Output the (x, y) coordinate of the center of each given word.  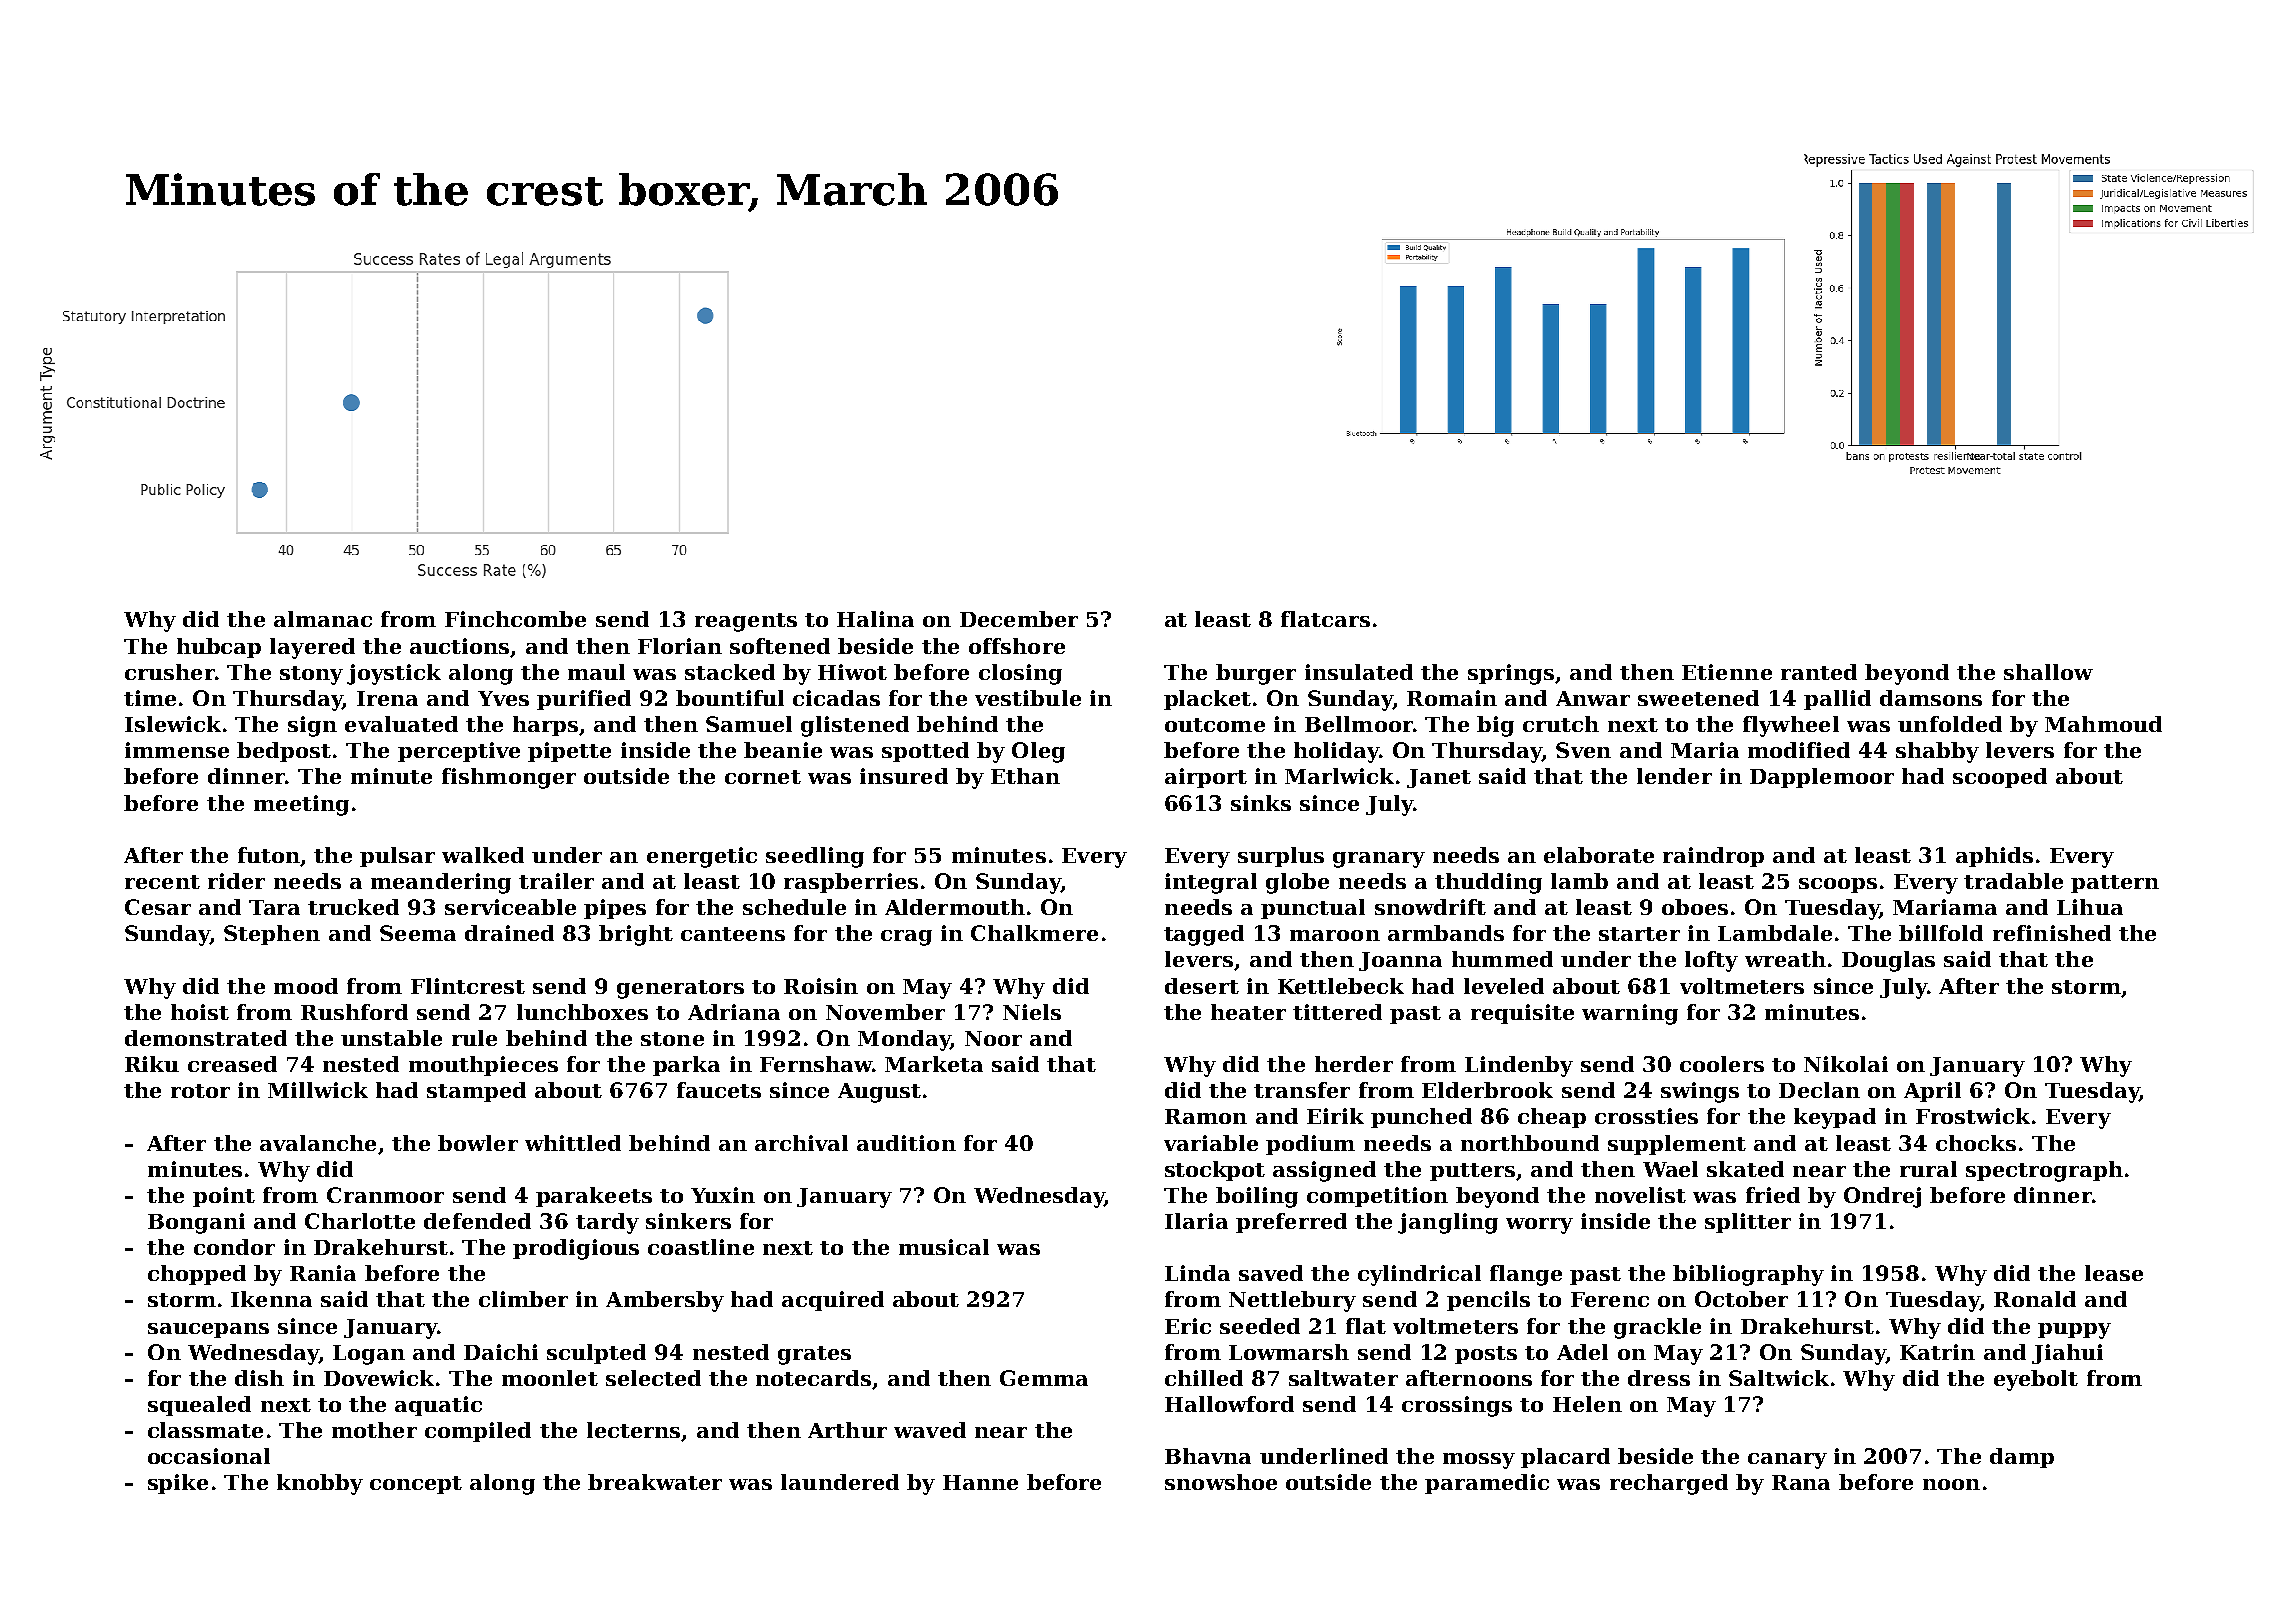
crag (906, 938)
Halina (875, 619)
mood (306, 986)
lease (2114, 1273)
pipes (615, 909)
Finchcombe (515, 619)
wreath (1785, 959)
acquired (833, 1301)
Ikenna (271, 1299)
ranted (1819, 672)
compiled (478, 1432)
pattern (2115, 884)
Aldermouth (955, 907)
